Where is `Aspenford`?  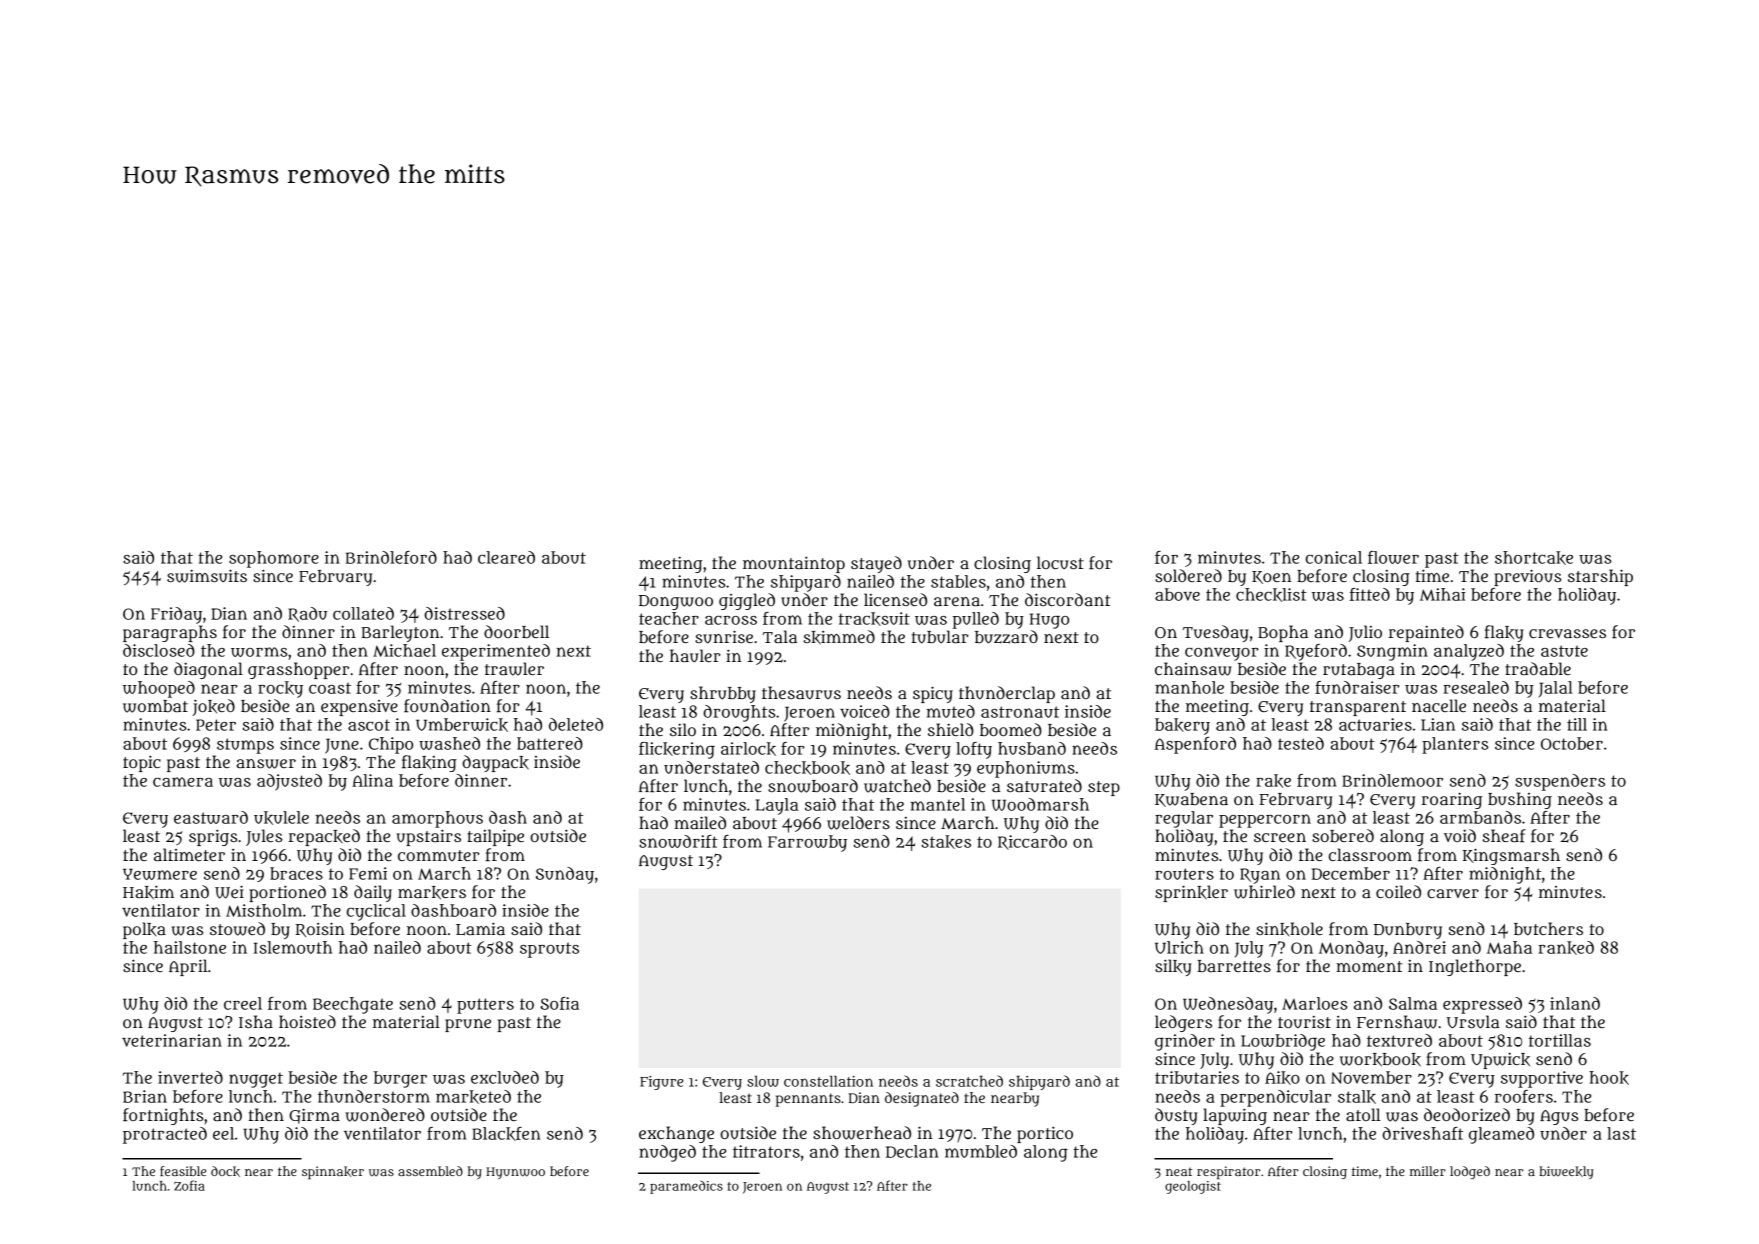
Aspenford is located at coordinates (1195, 745).
